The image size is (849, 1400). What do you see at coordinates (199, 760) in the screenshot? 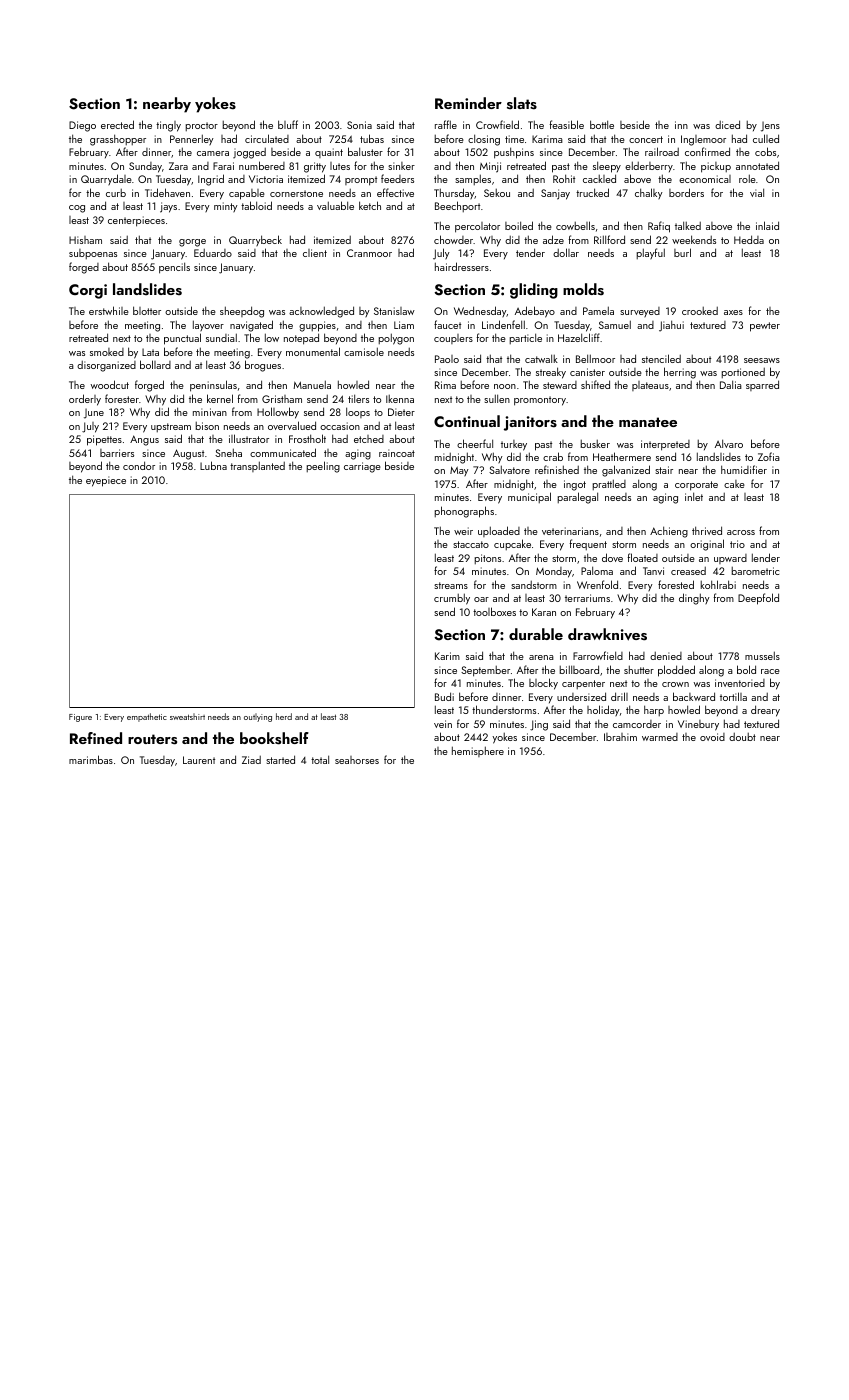
I see `Laurent` at bounding box center [199, 760].
